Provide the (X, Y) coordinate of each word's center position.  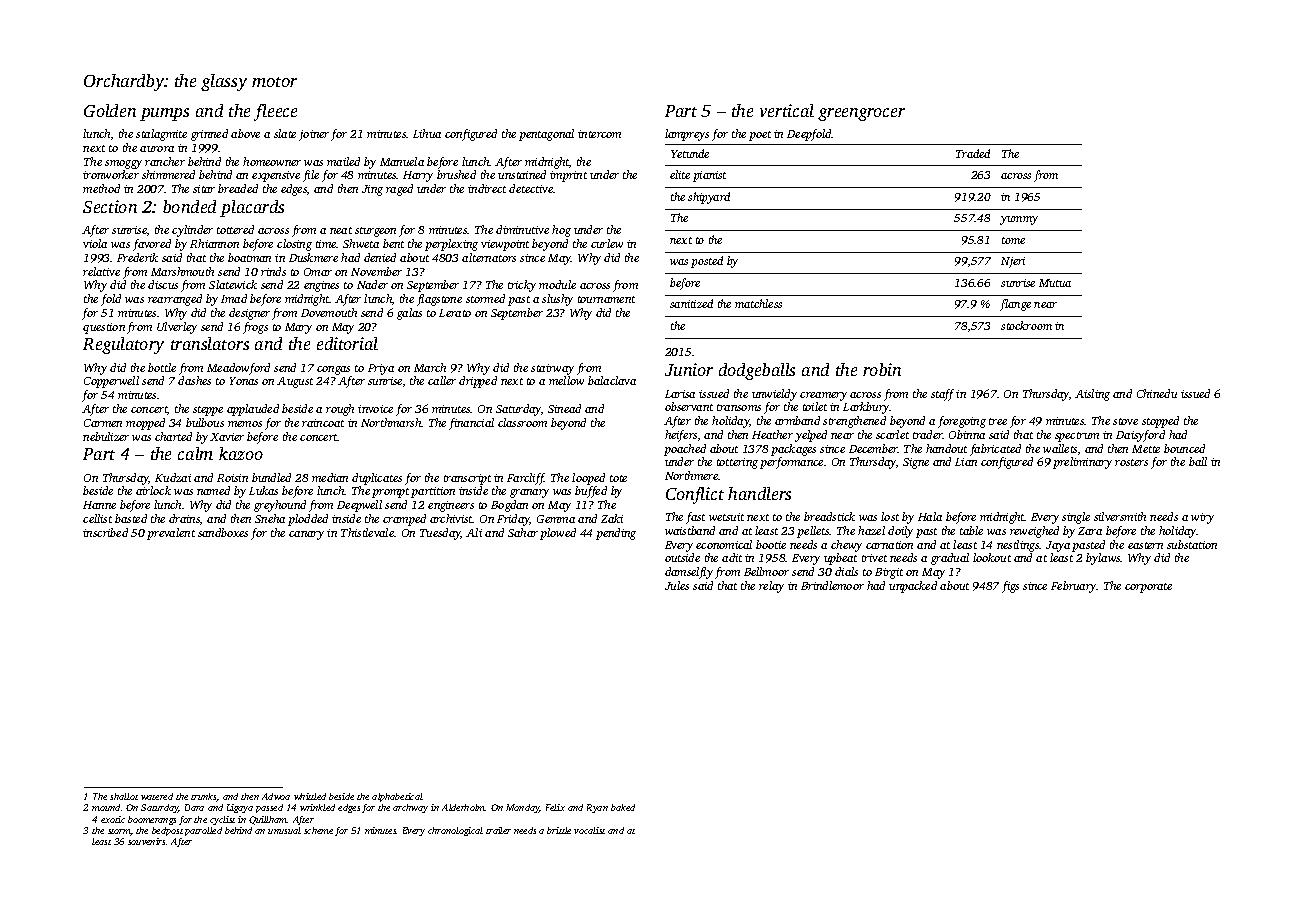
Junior (689, 369)
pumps (164, 114)
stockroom (1026, 325)
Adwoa (276, 796)
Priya (381, 369)
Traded (973, 153)
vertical (787, 110)
